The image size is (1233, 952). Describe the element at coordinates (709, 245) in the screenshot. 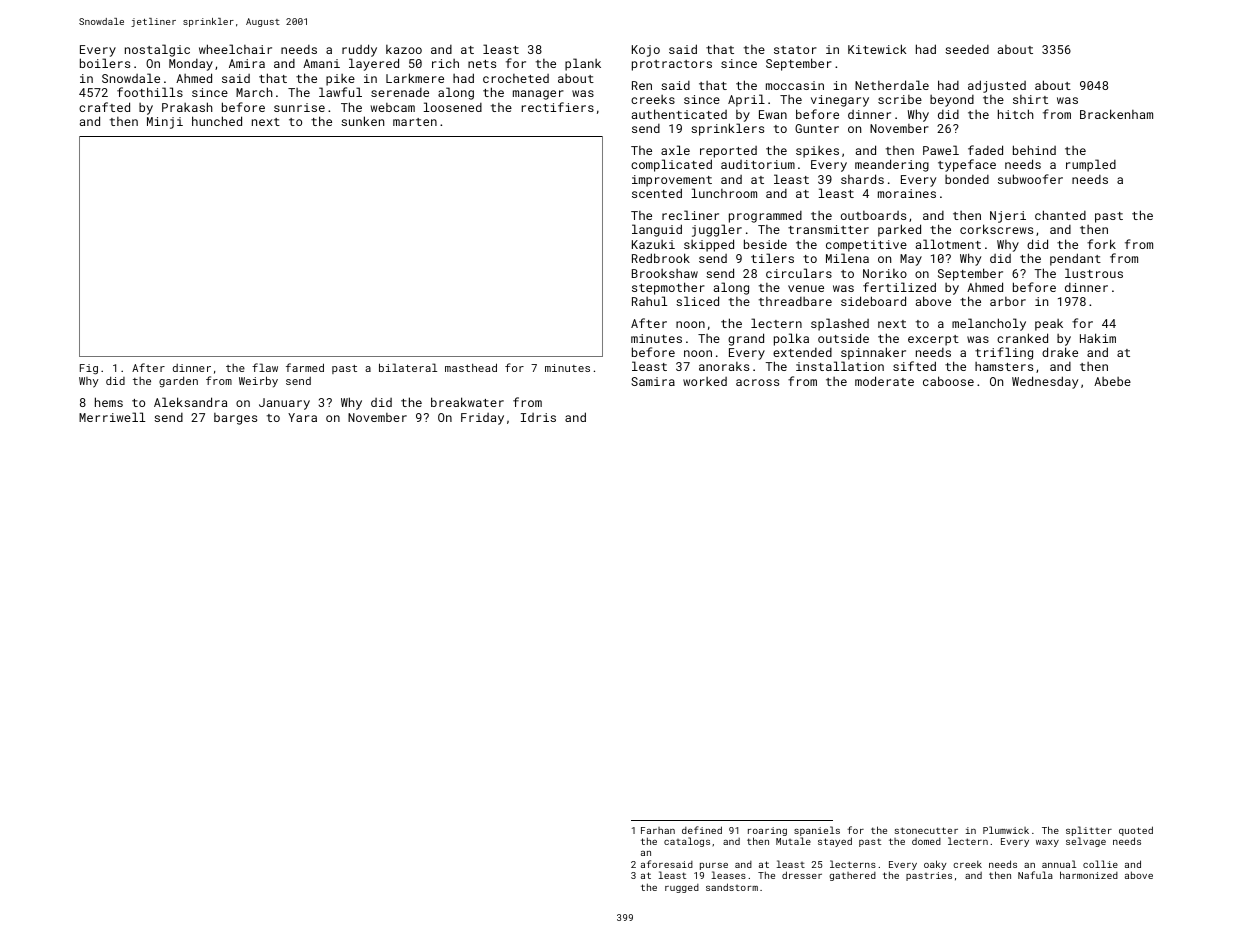

I see `skipped` at that location.
